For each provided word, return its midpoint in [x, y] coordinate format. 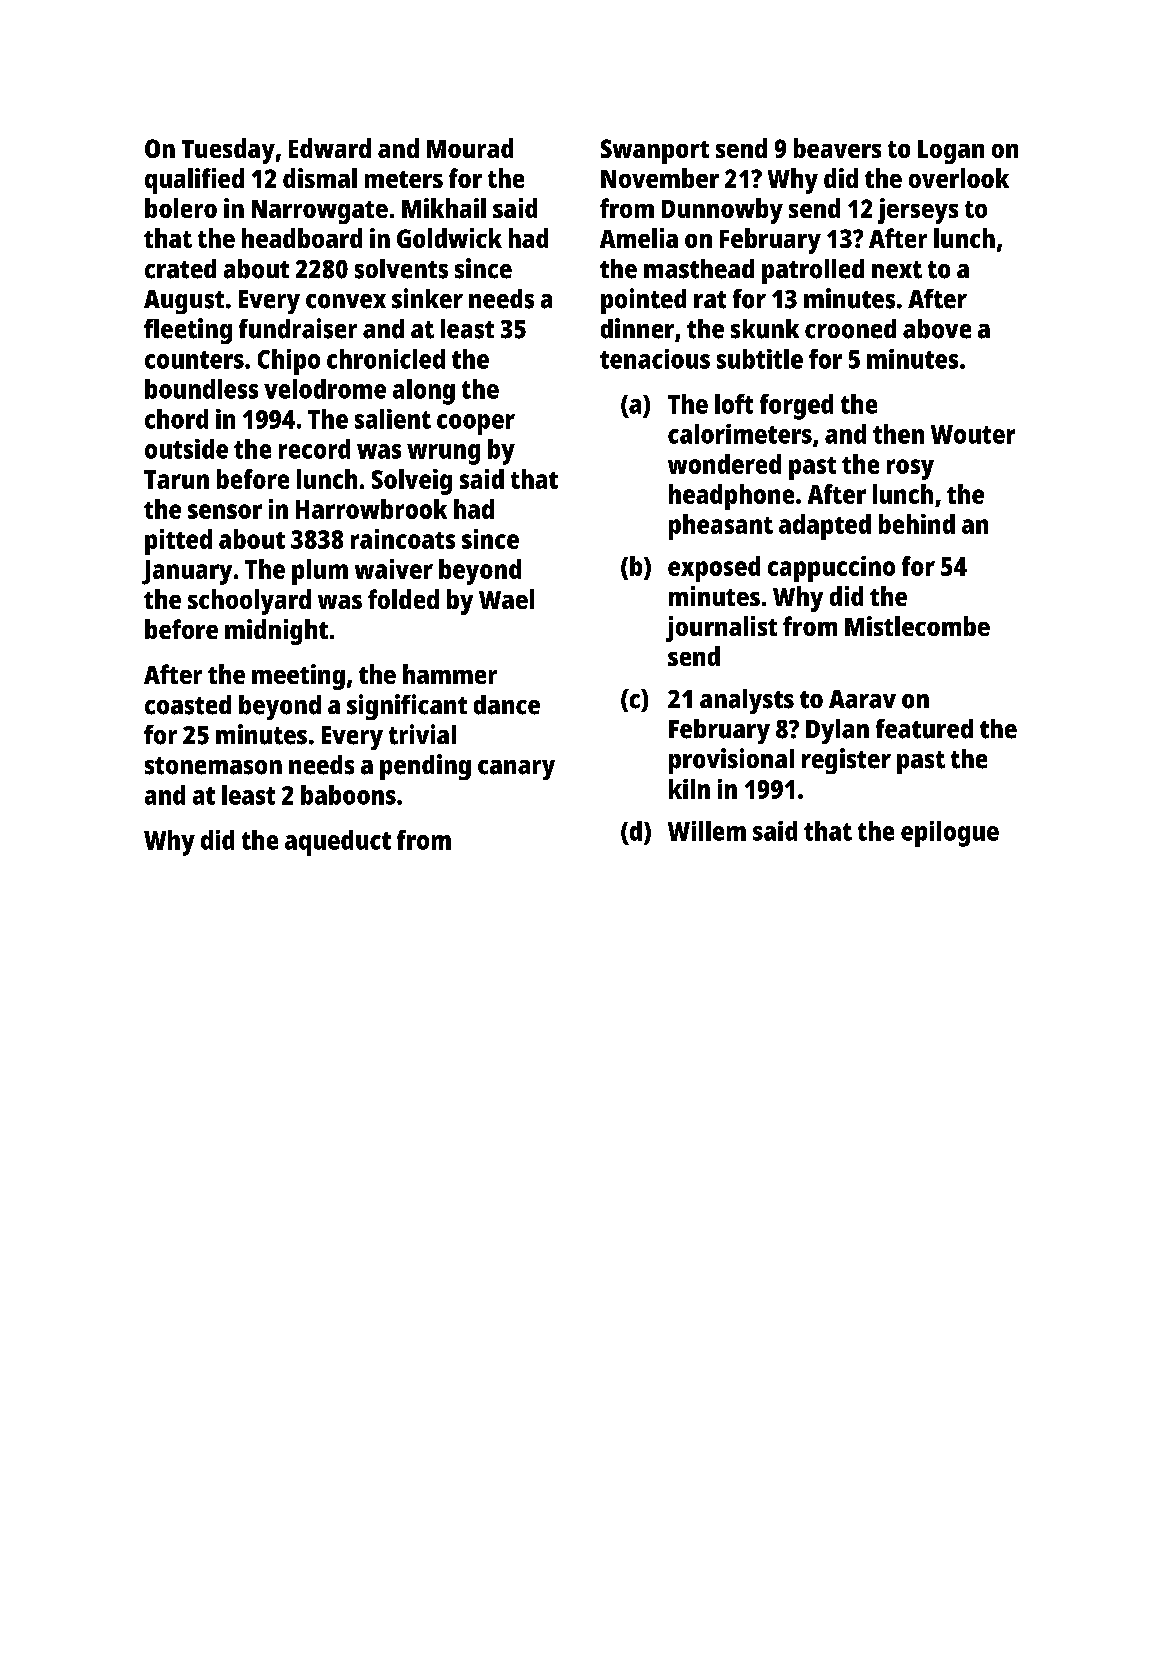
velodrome [325, 389]
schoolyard [249, 602]
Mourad [470, 148]
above [937, 329]
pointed [643, 301]
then [898, 434]
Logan [951, 152]
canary [516, 770]
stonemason [213, 766]
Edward [330, 148]
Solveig [412, 482]
